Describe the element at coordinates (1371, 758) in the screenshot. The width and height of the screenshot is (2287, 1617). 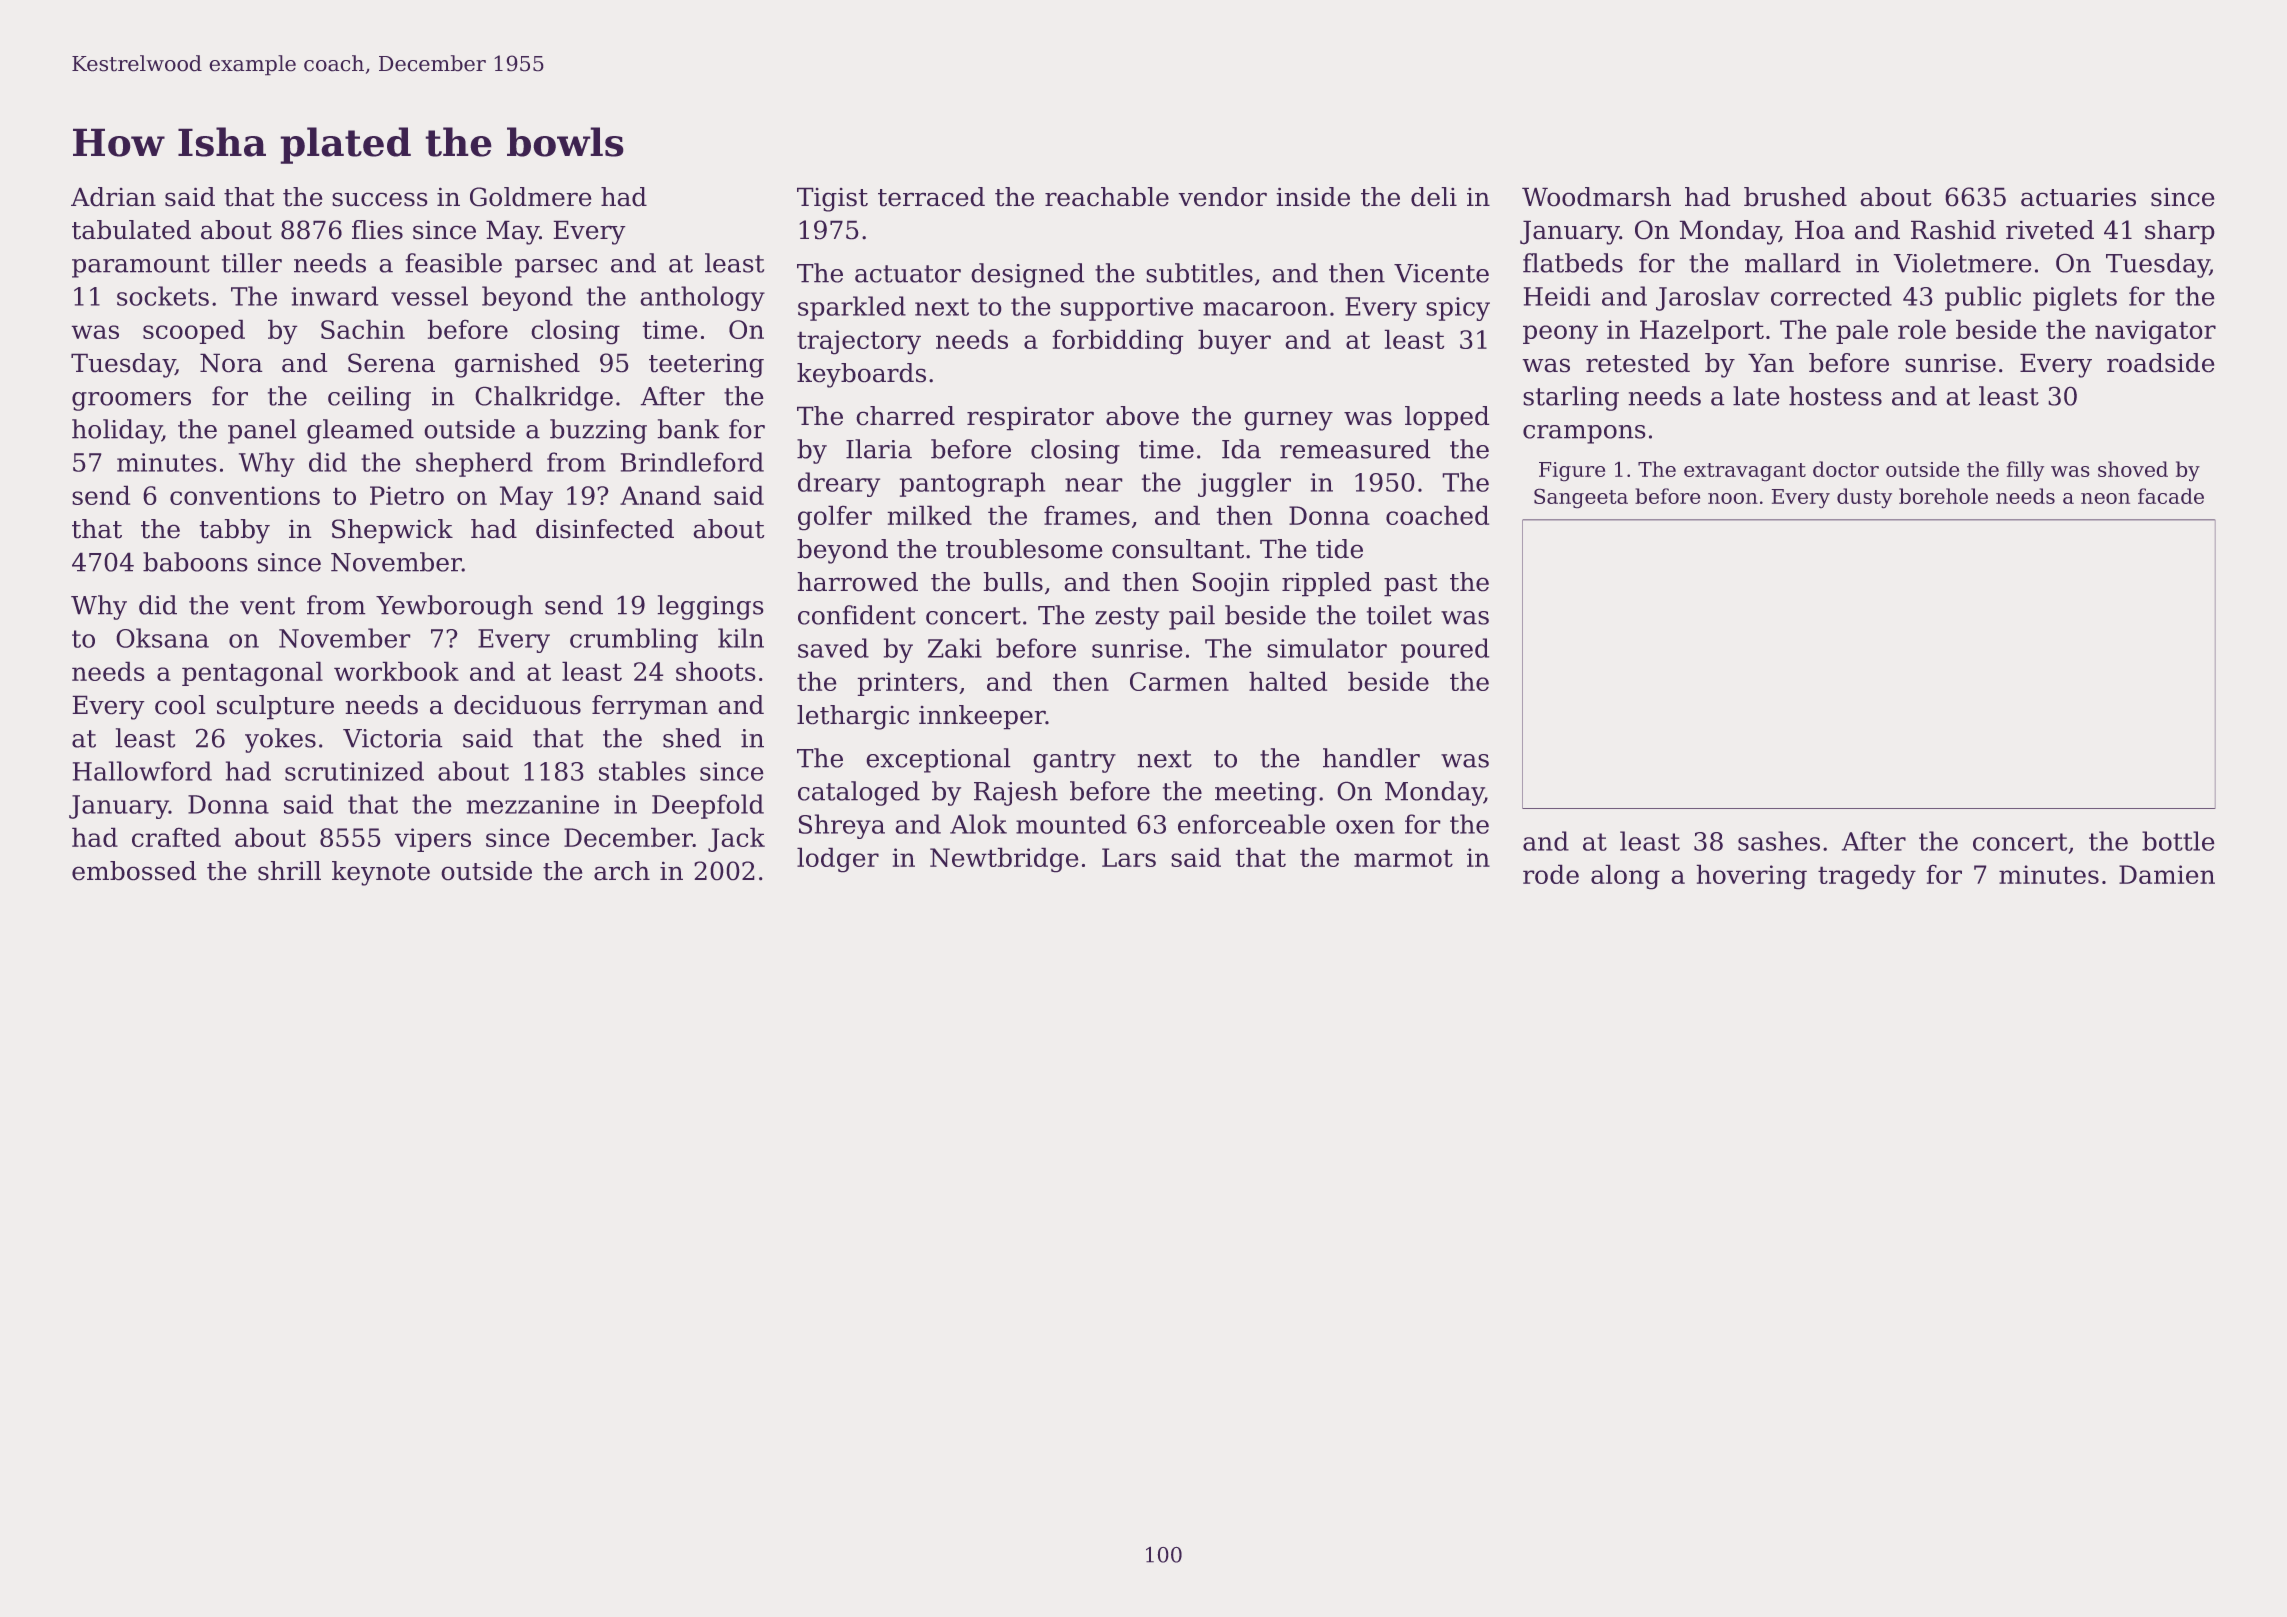
I see `handler` at that location.
